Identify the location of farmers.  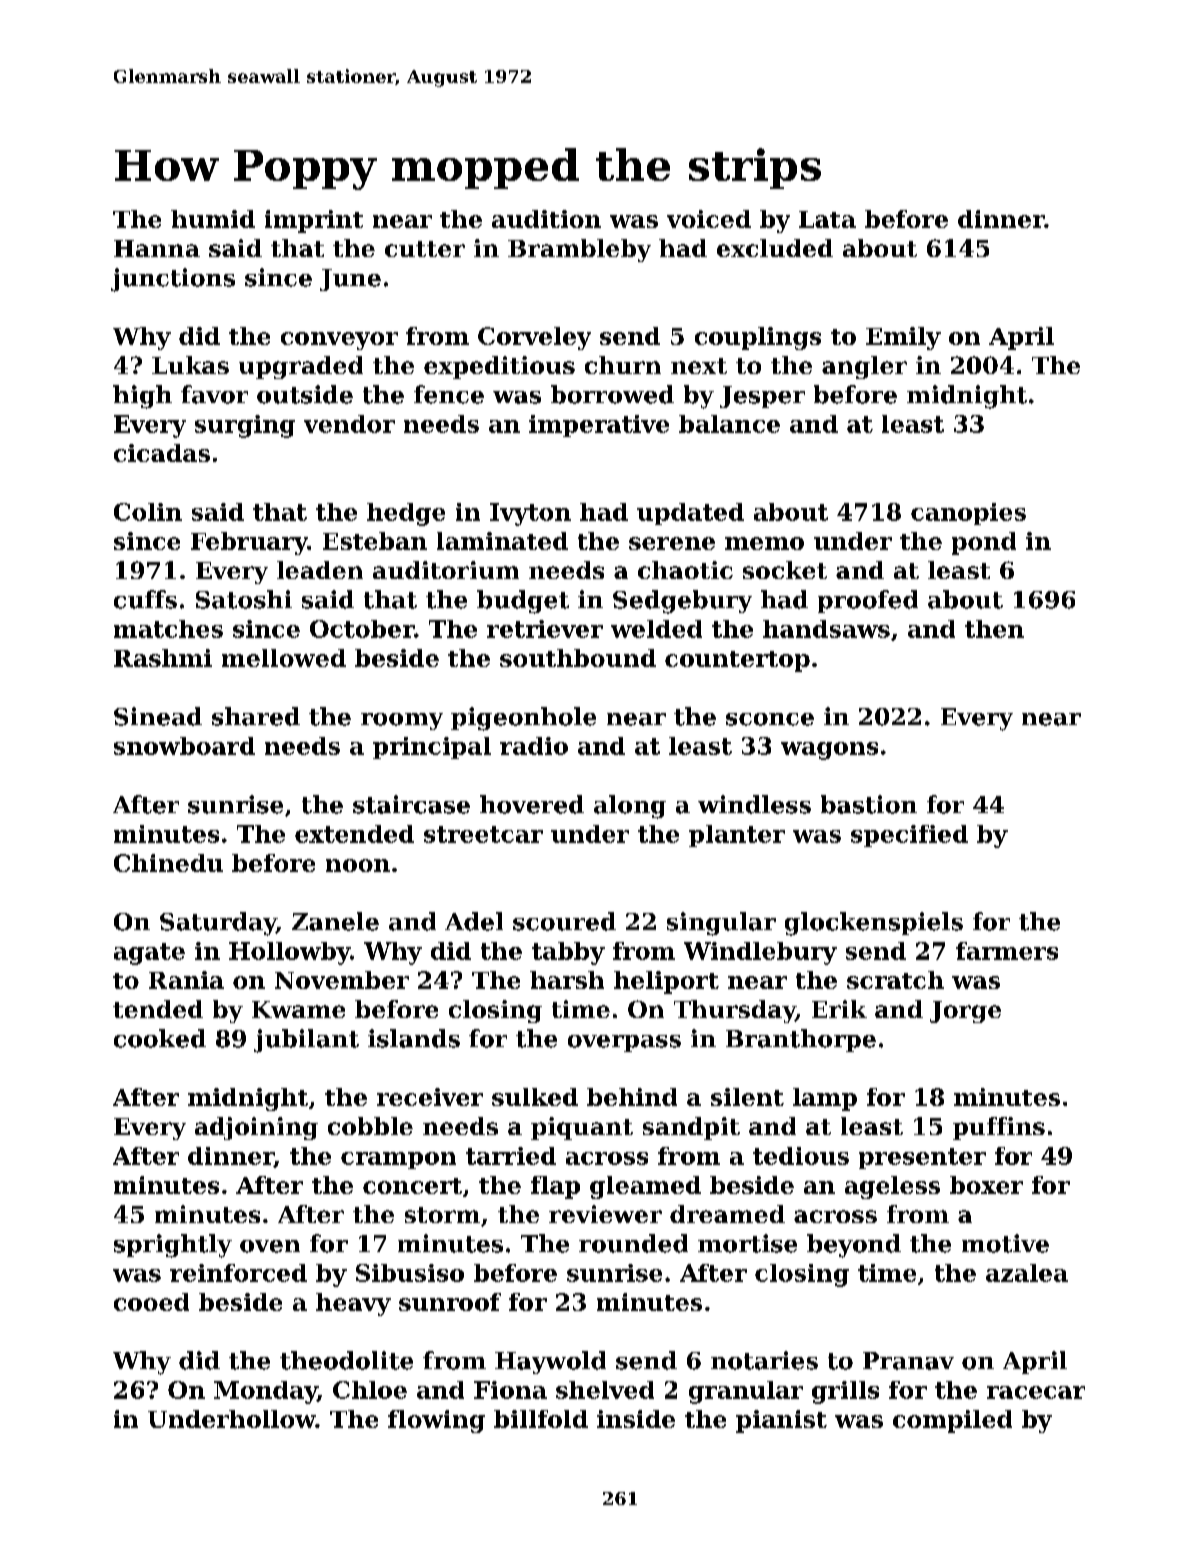
(1007, 951).
